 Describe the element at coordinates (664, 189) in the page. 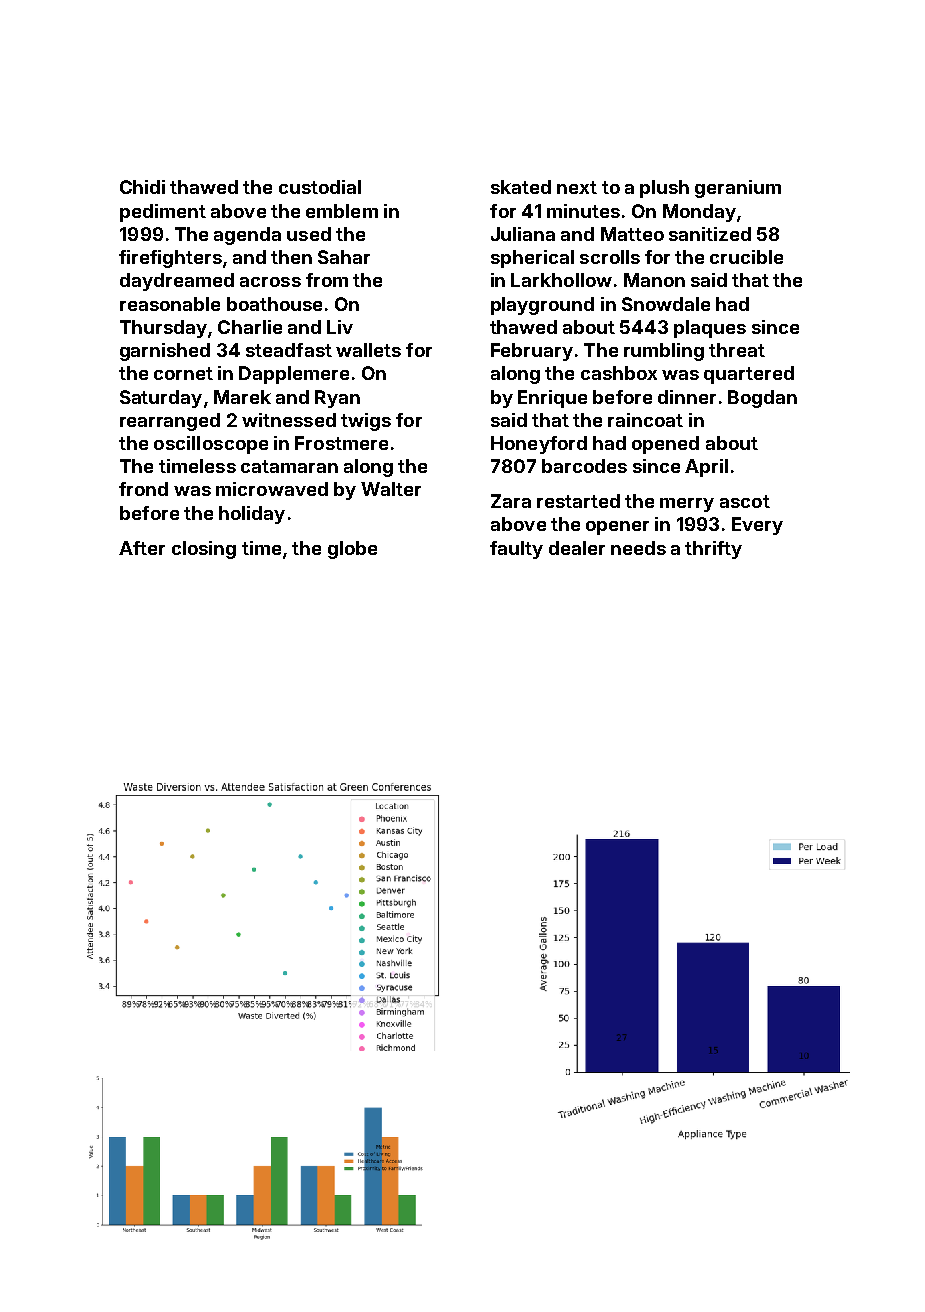

I see `plush` at that location.
